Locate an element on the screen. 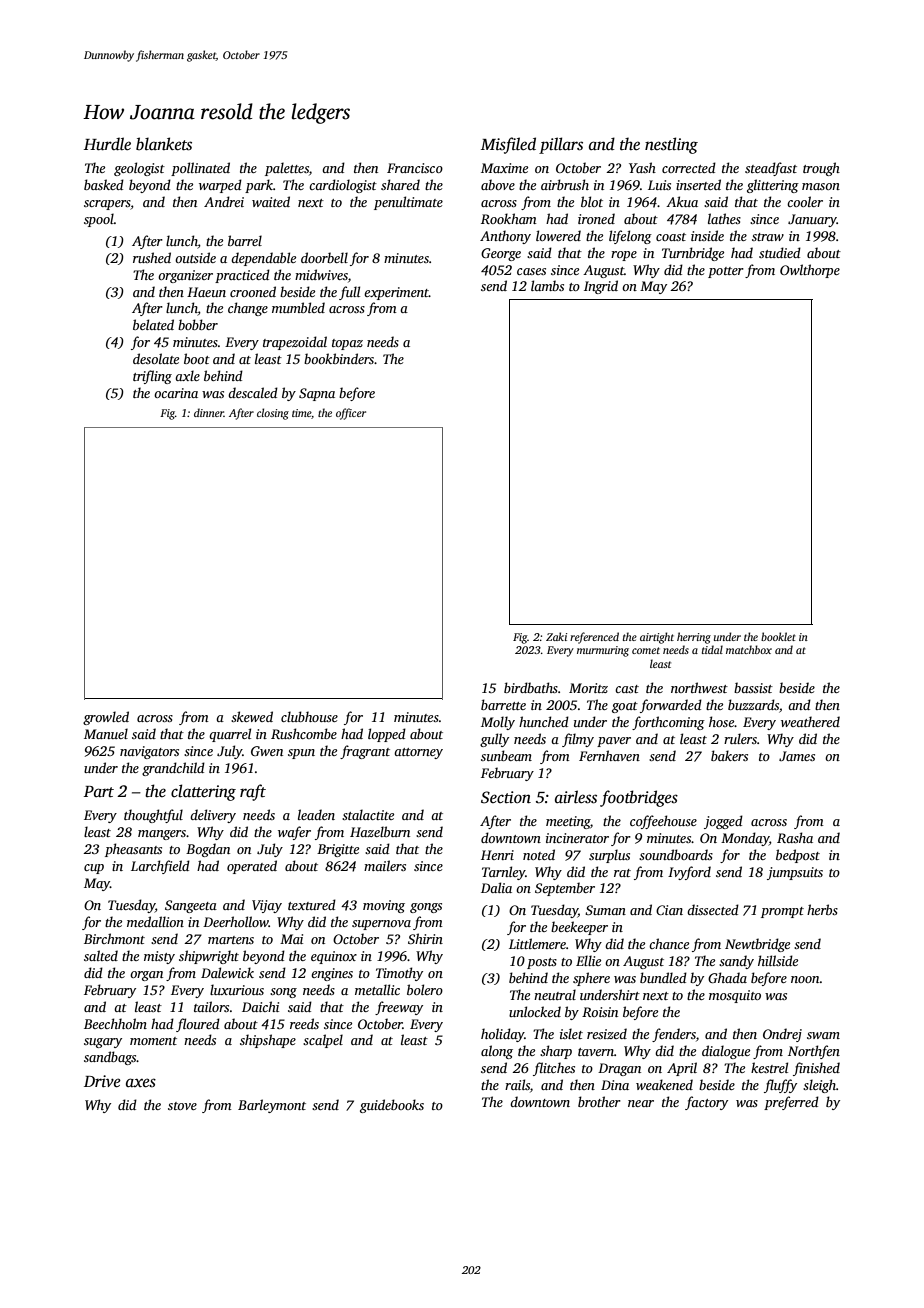 The height and width of the screenshot is (1308, 924). September is located at coordinates (565, 889).
